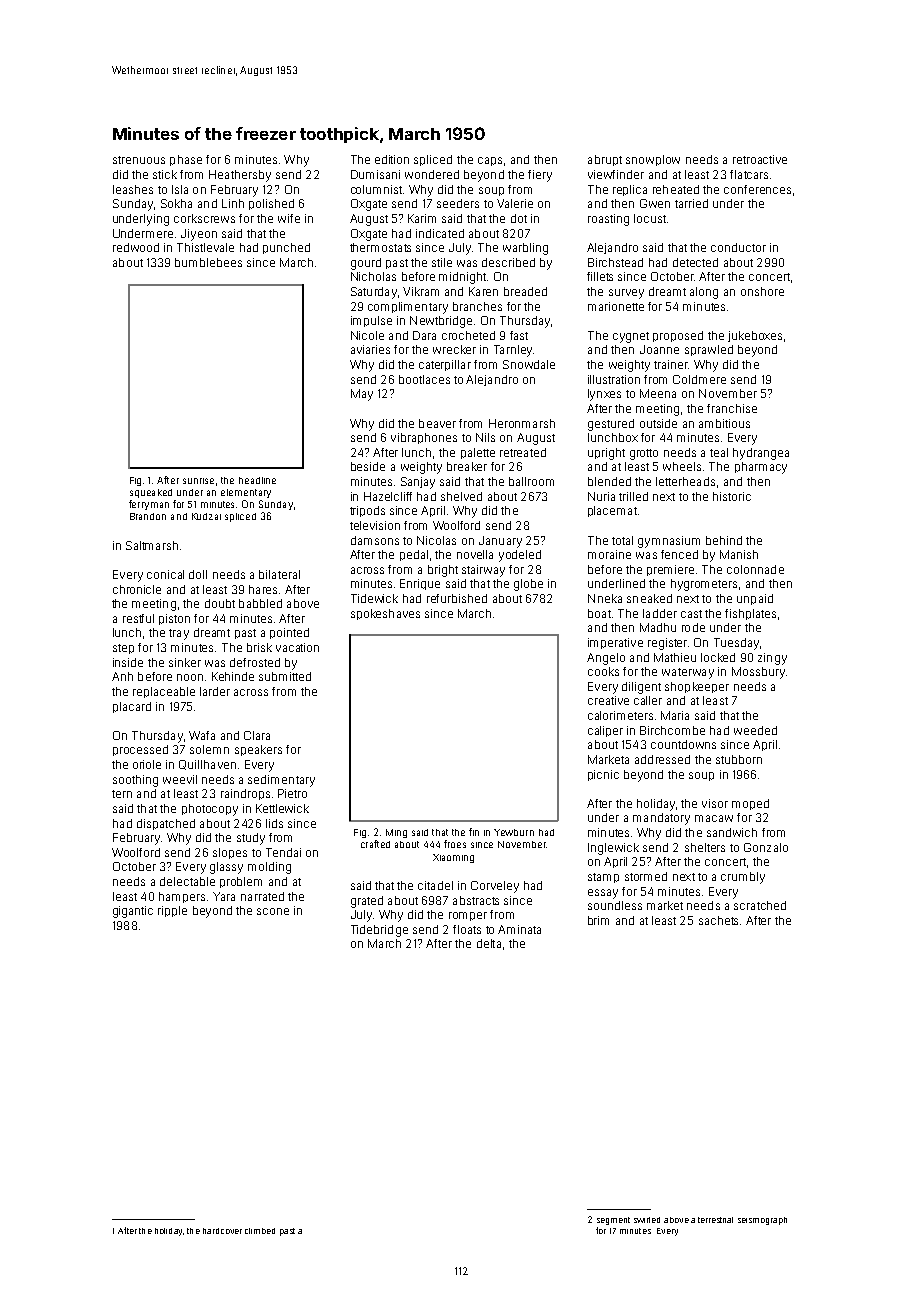  What do you see at coordinates (739, 554) in the screenshot?
I see `Manish` at bounding box center [739, 554].
